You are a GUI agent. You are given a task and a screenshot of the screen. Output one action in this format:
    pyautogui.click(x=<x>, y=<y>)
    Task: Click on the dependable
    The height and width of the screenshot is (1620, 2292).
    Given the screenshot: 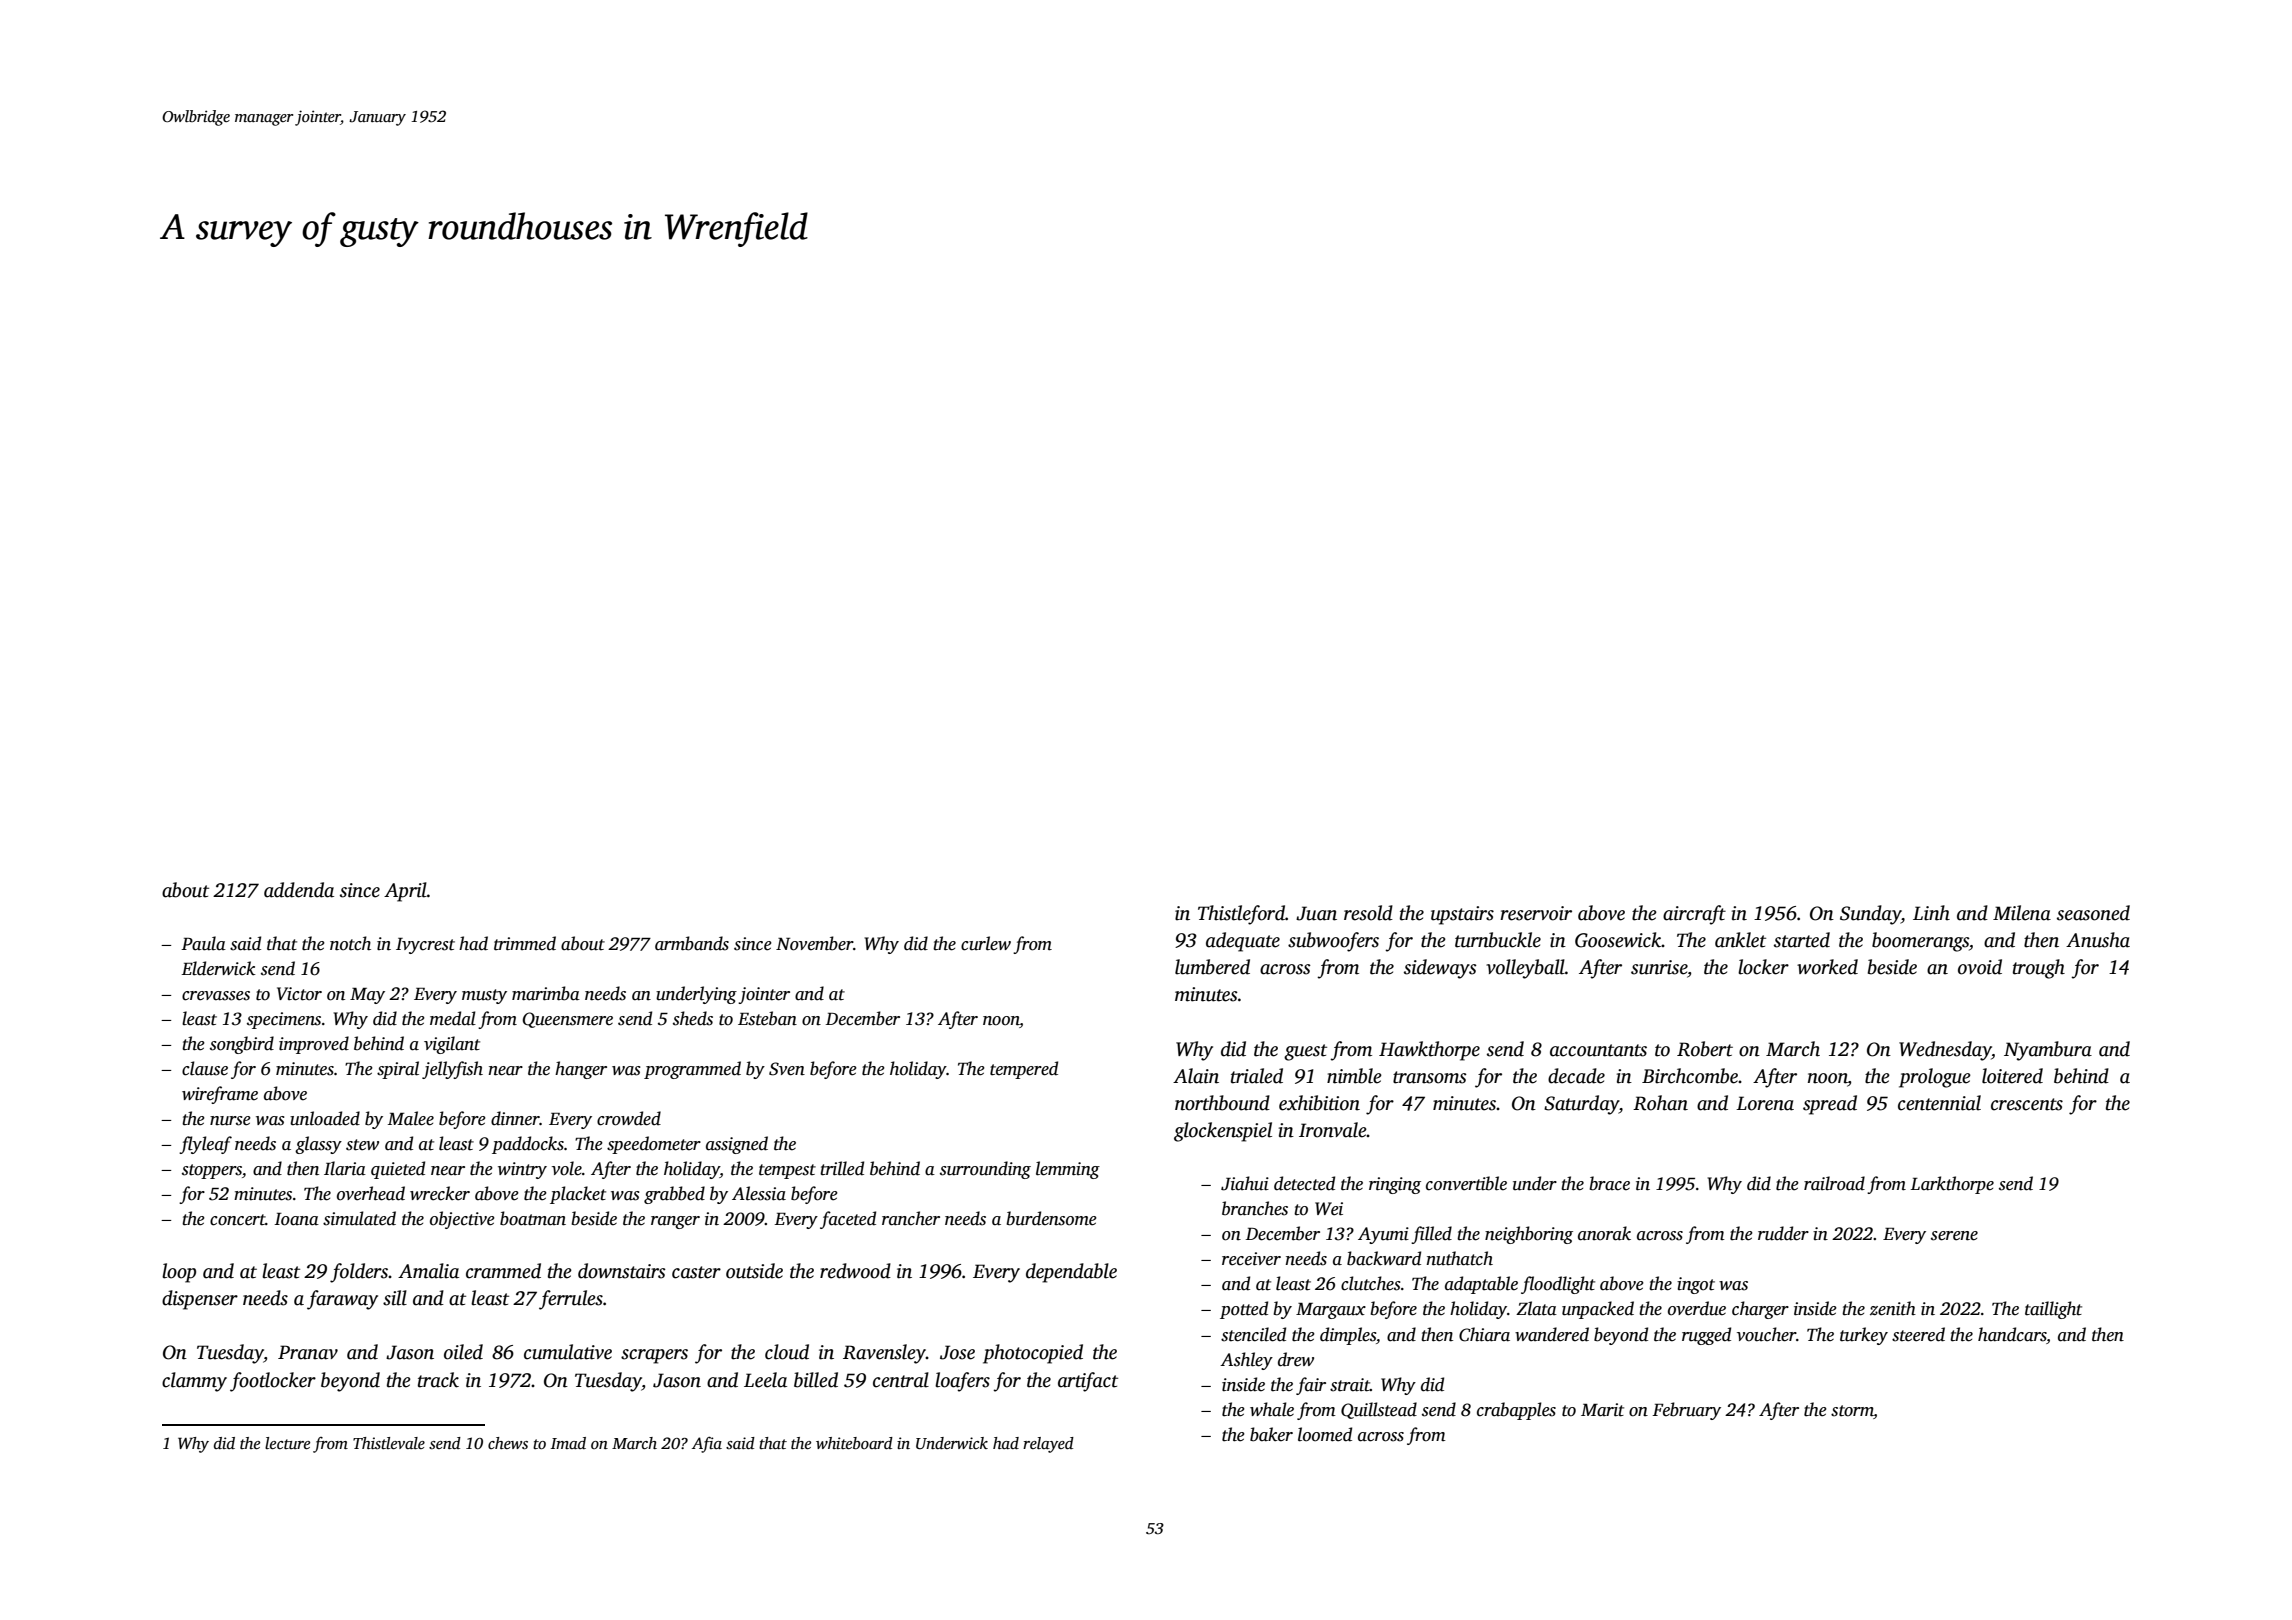 What is the action you would take?
    pyautogui.click(x=1071, y=1273)
